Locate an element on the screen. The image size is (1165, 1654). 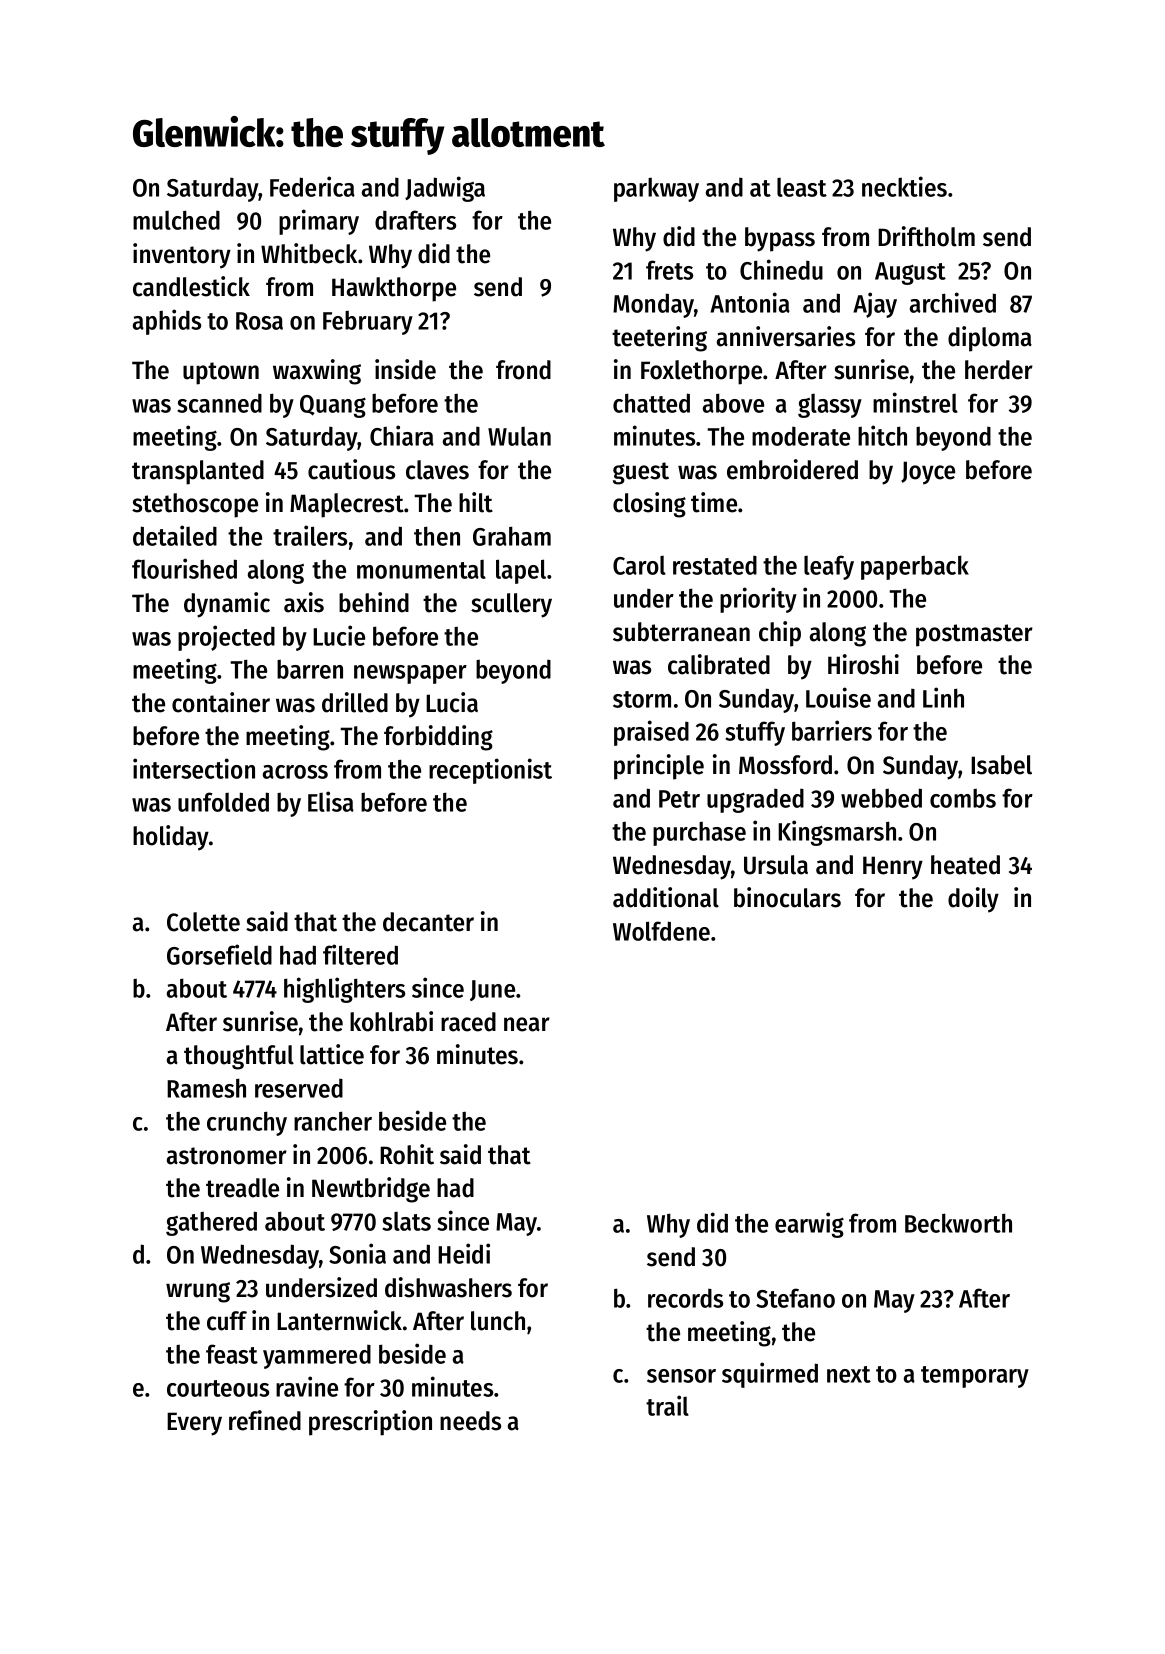
calibrated is located at coordinates (719, 664).
